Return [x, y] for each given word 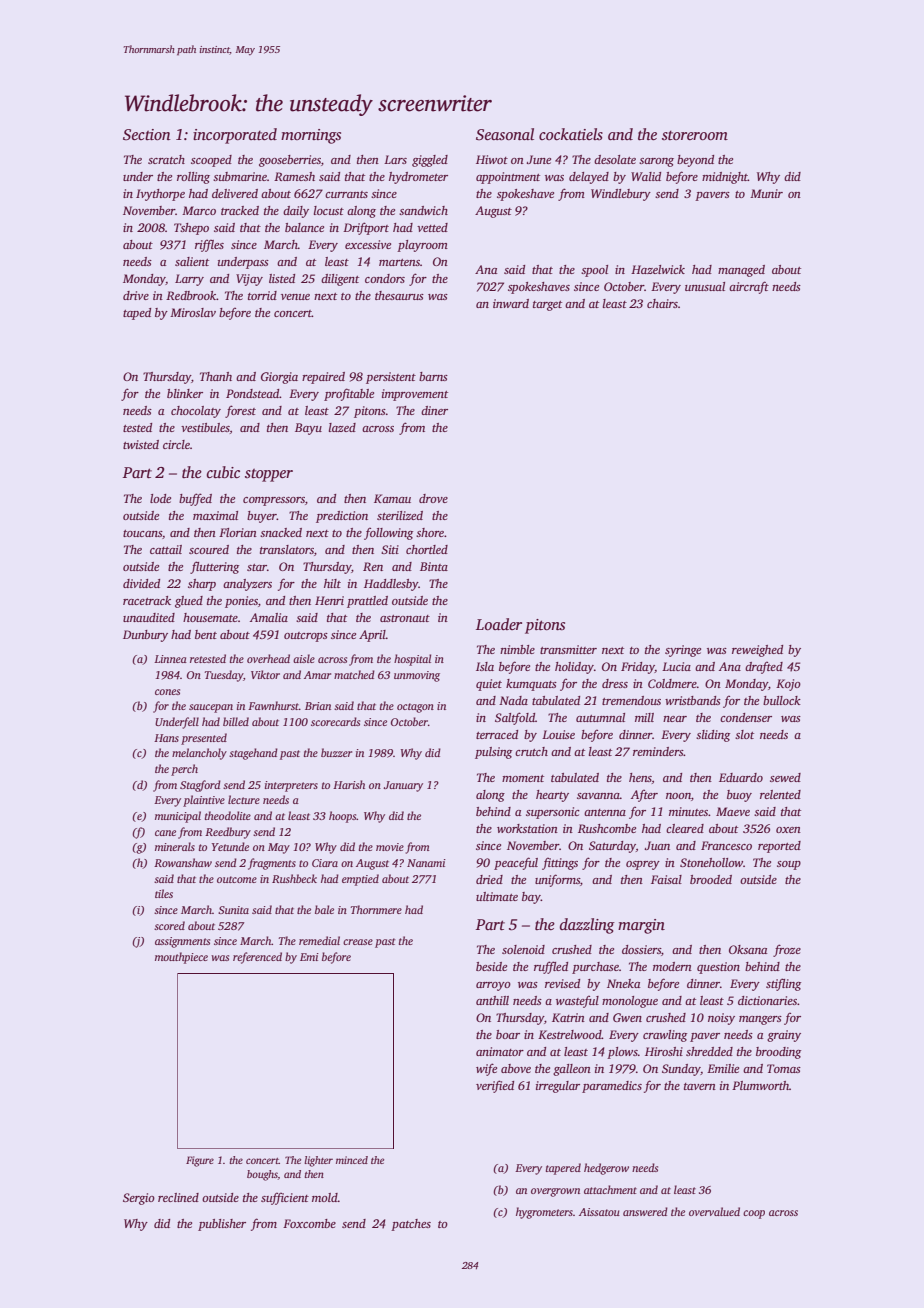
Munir [766, 193]
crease [358, 942]
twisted [141, 444]
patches [411, 1225]
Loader [499, 624]
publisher [222, 1225]
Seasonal [505, 134]
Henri [329, 600]
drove [433, 498]
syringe [683, 651]
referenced [257, 958]
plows [622, 1053]
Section [147, 135]
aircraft [749, 287]
